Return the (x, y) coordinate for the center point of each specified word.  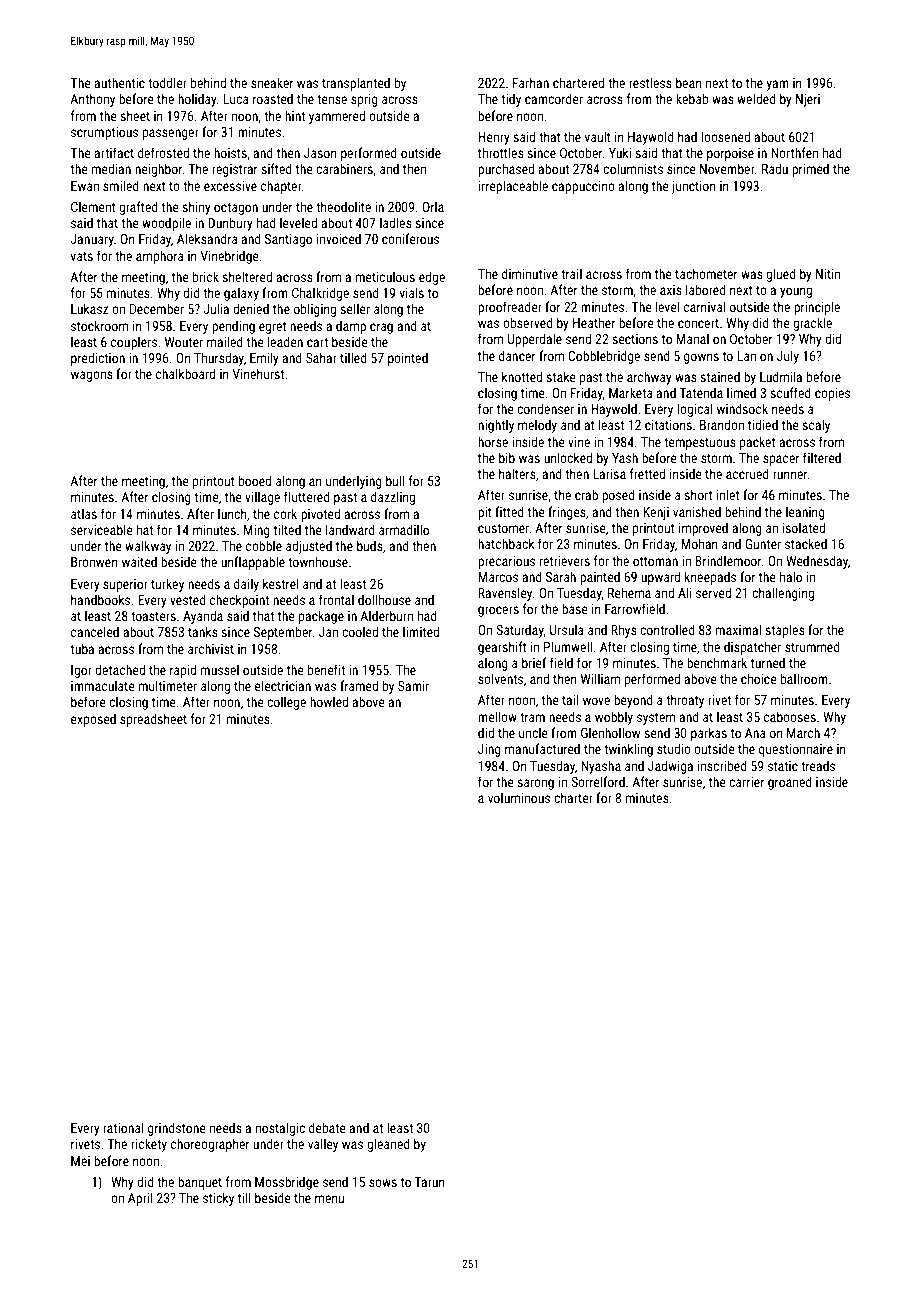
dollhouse (384, 599)
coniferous (410, 238)
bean (689, 82)
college (286, 703)
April (140, 1199)
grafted (138, 208)
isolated (804, 527)
